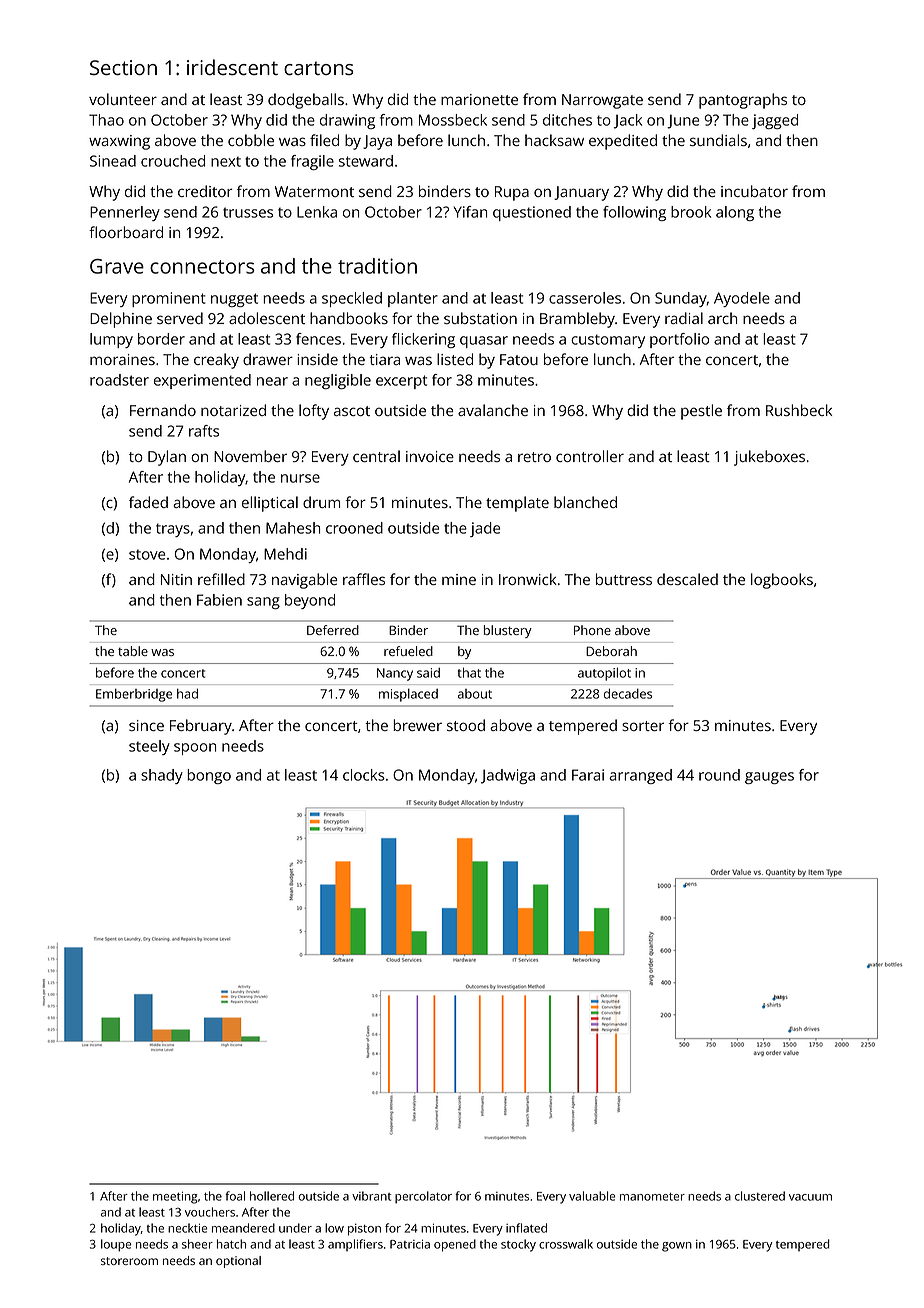 This screenshot has height=1308, width=924. What do you see at coordinates (566, 1244) in the screenshot?
I see `crosswalk` at bounding box center [566, 1244].
